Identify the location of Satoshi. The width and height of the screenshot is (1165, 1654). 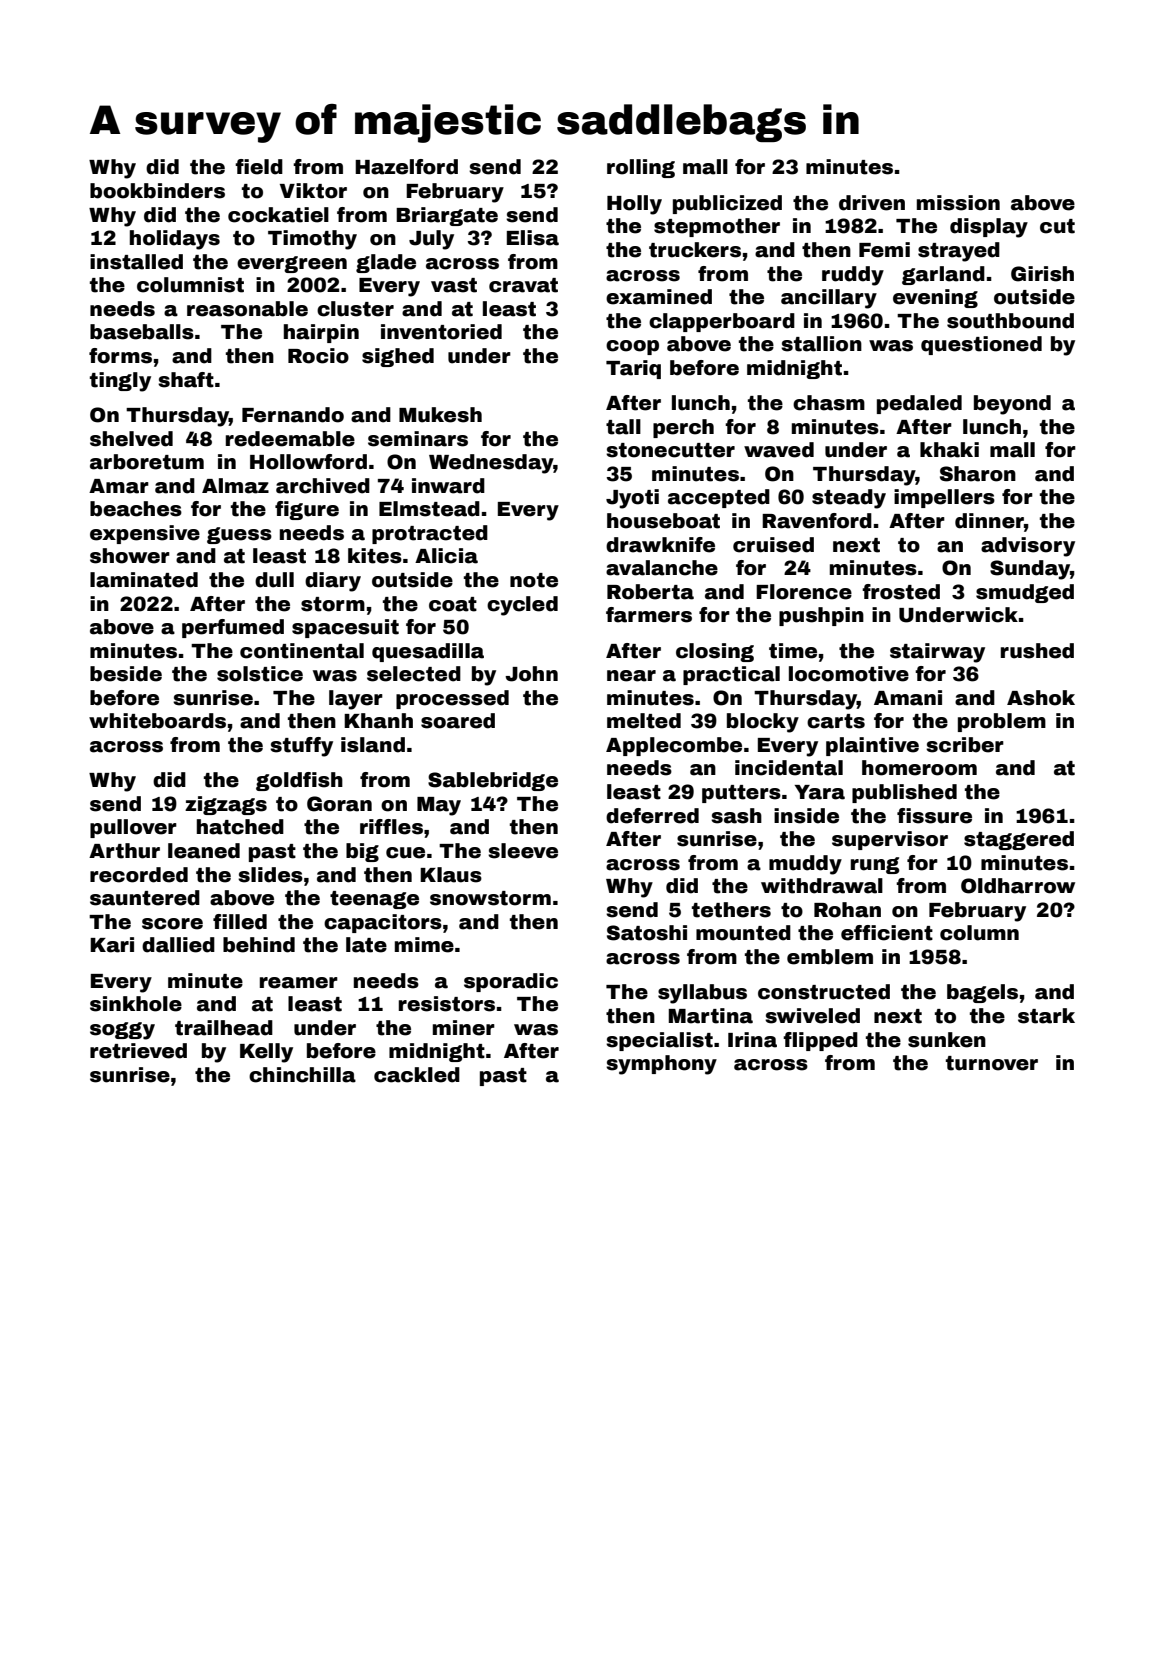
(647, 933).
